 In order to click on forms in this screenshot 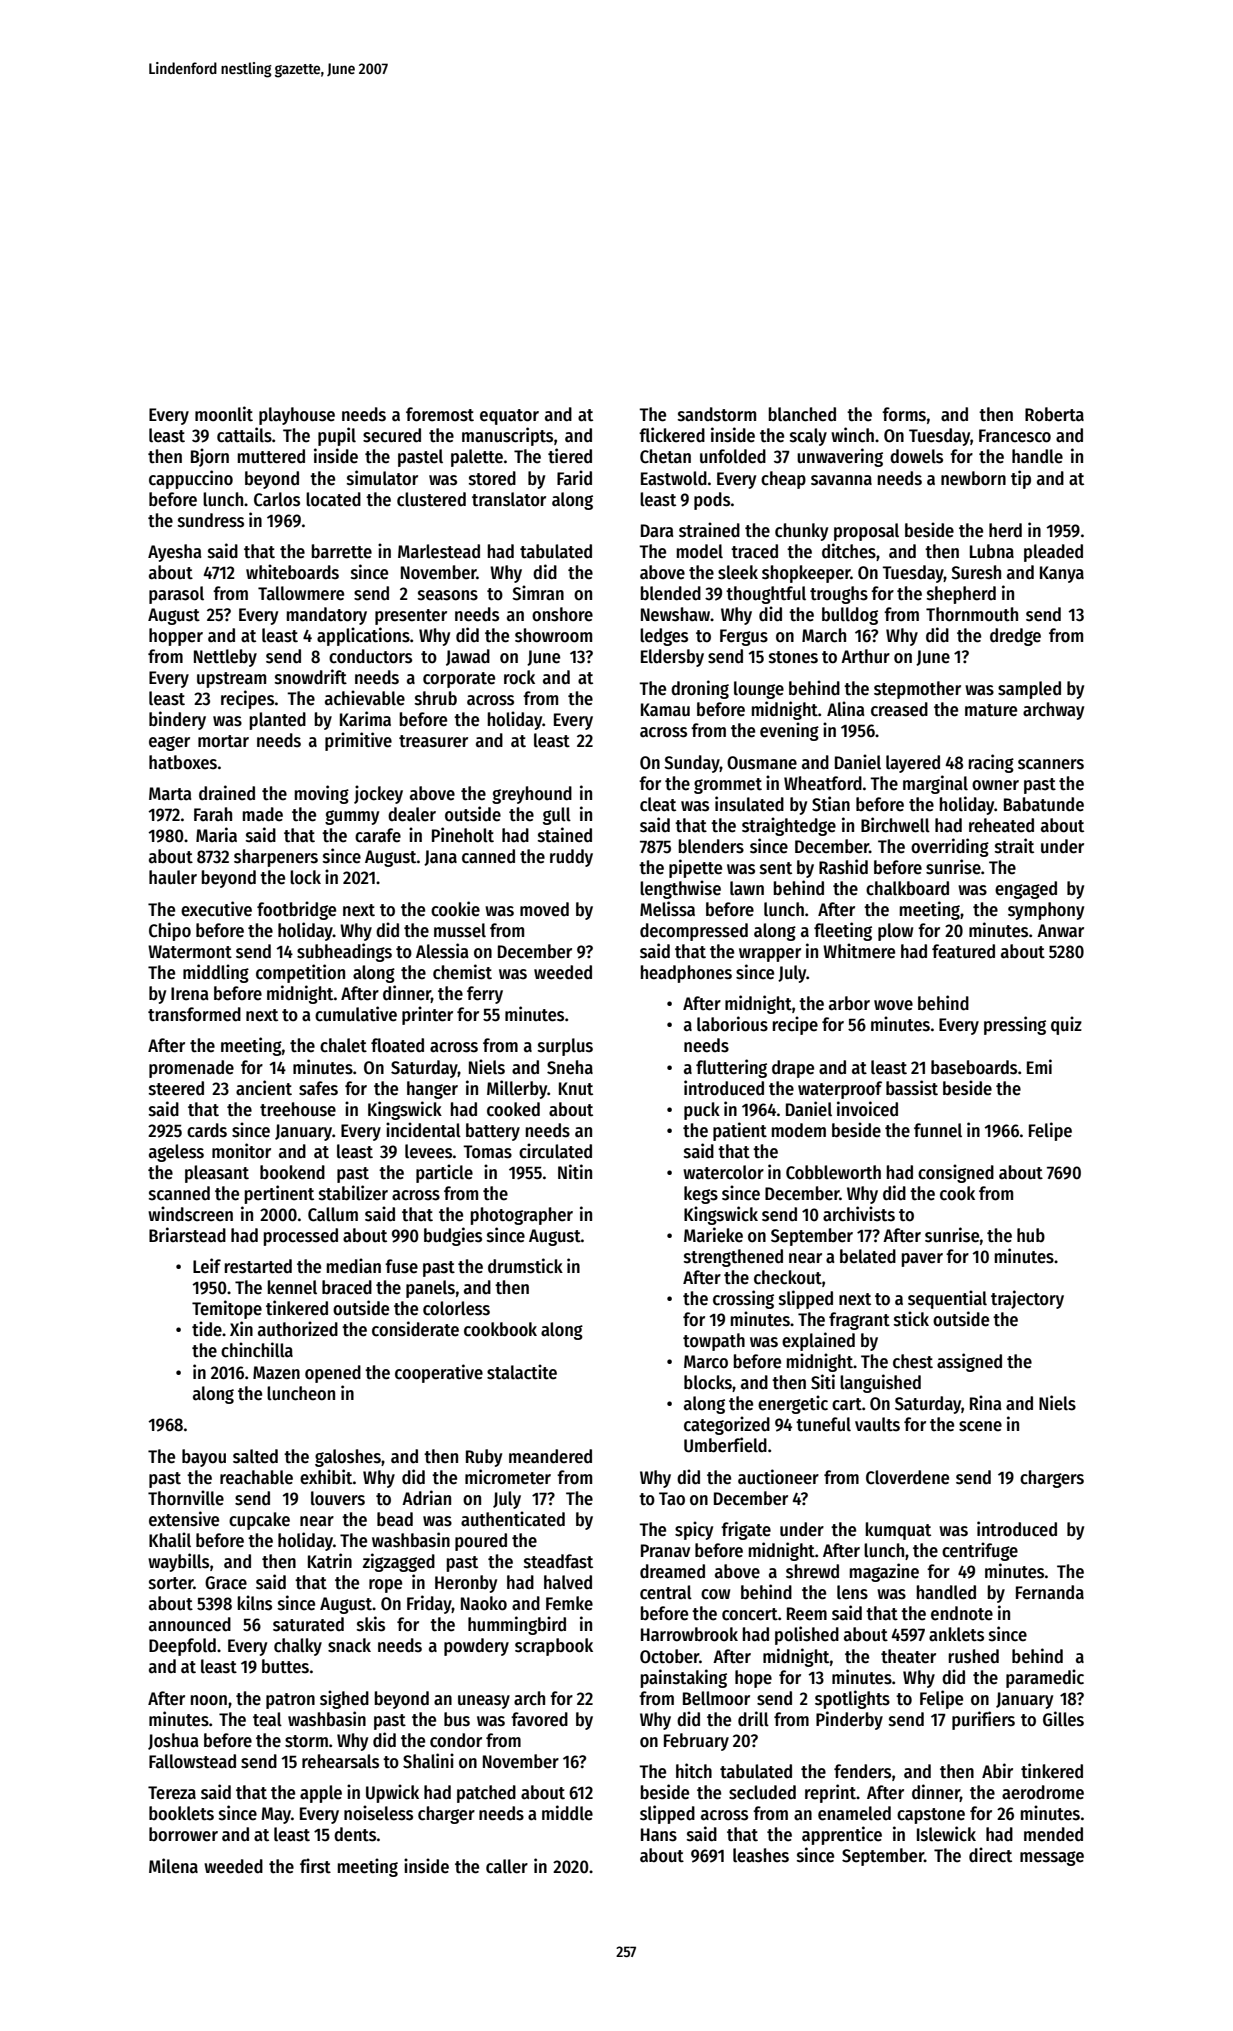, I will do `click(904, 414)`.
